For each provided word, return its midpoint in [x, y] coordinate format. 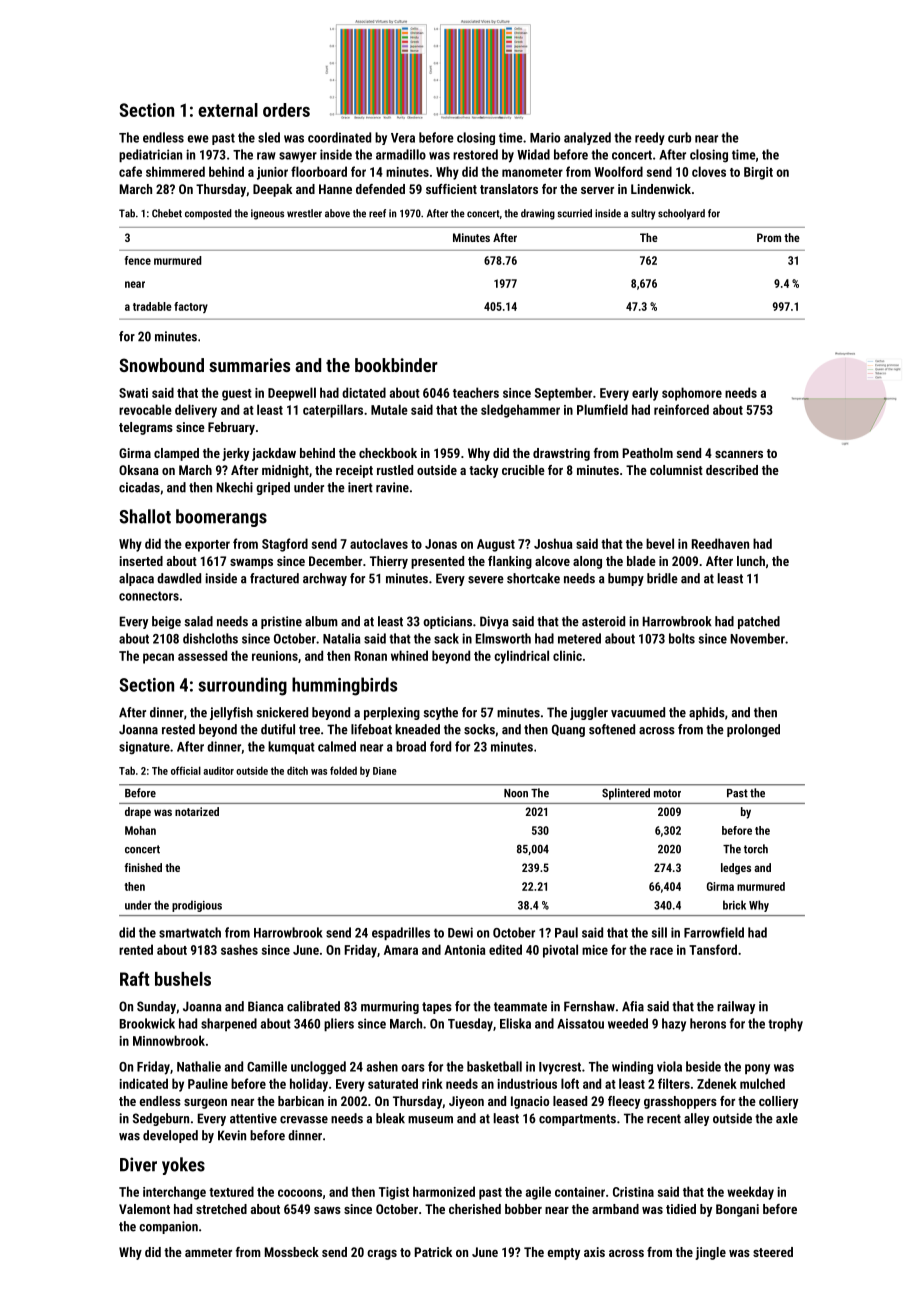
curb [679, 137]
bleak [390, 1118]
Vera [403, 138]
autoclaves [379, 543]
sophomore [692, 394]
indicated [144, 1083]
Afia [633, 1006]
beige [166, 622]
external [228, 110]
